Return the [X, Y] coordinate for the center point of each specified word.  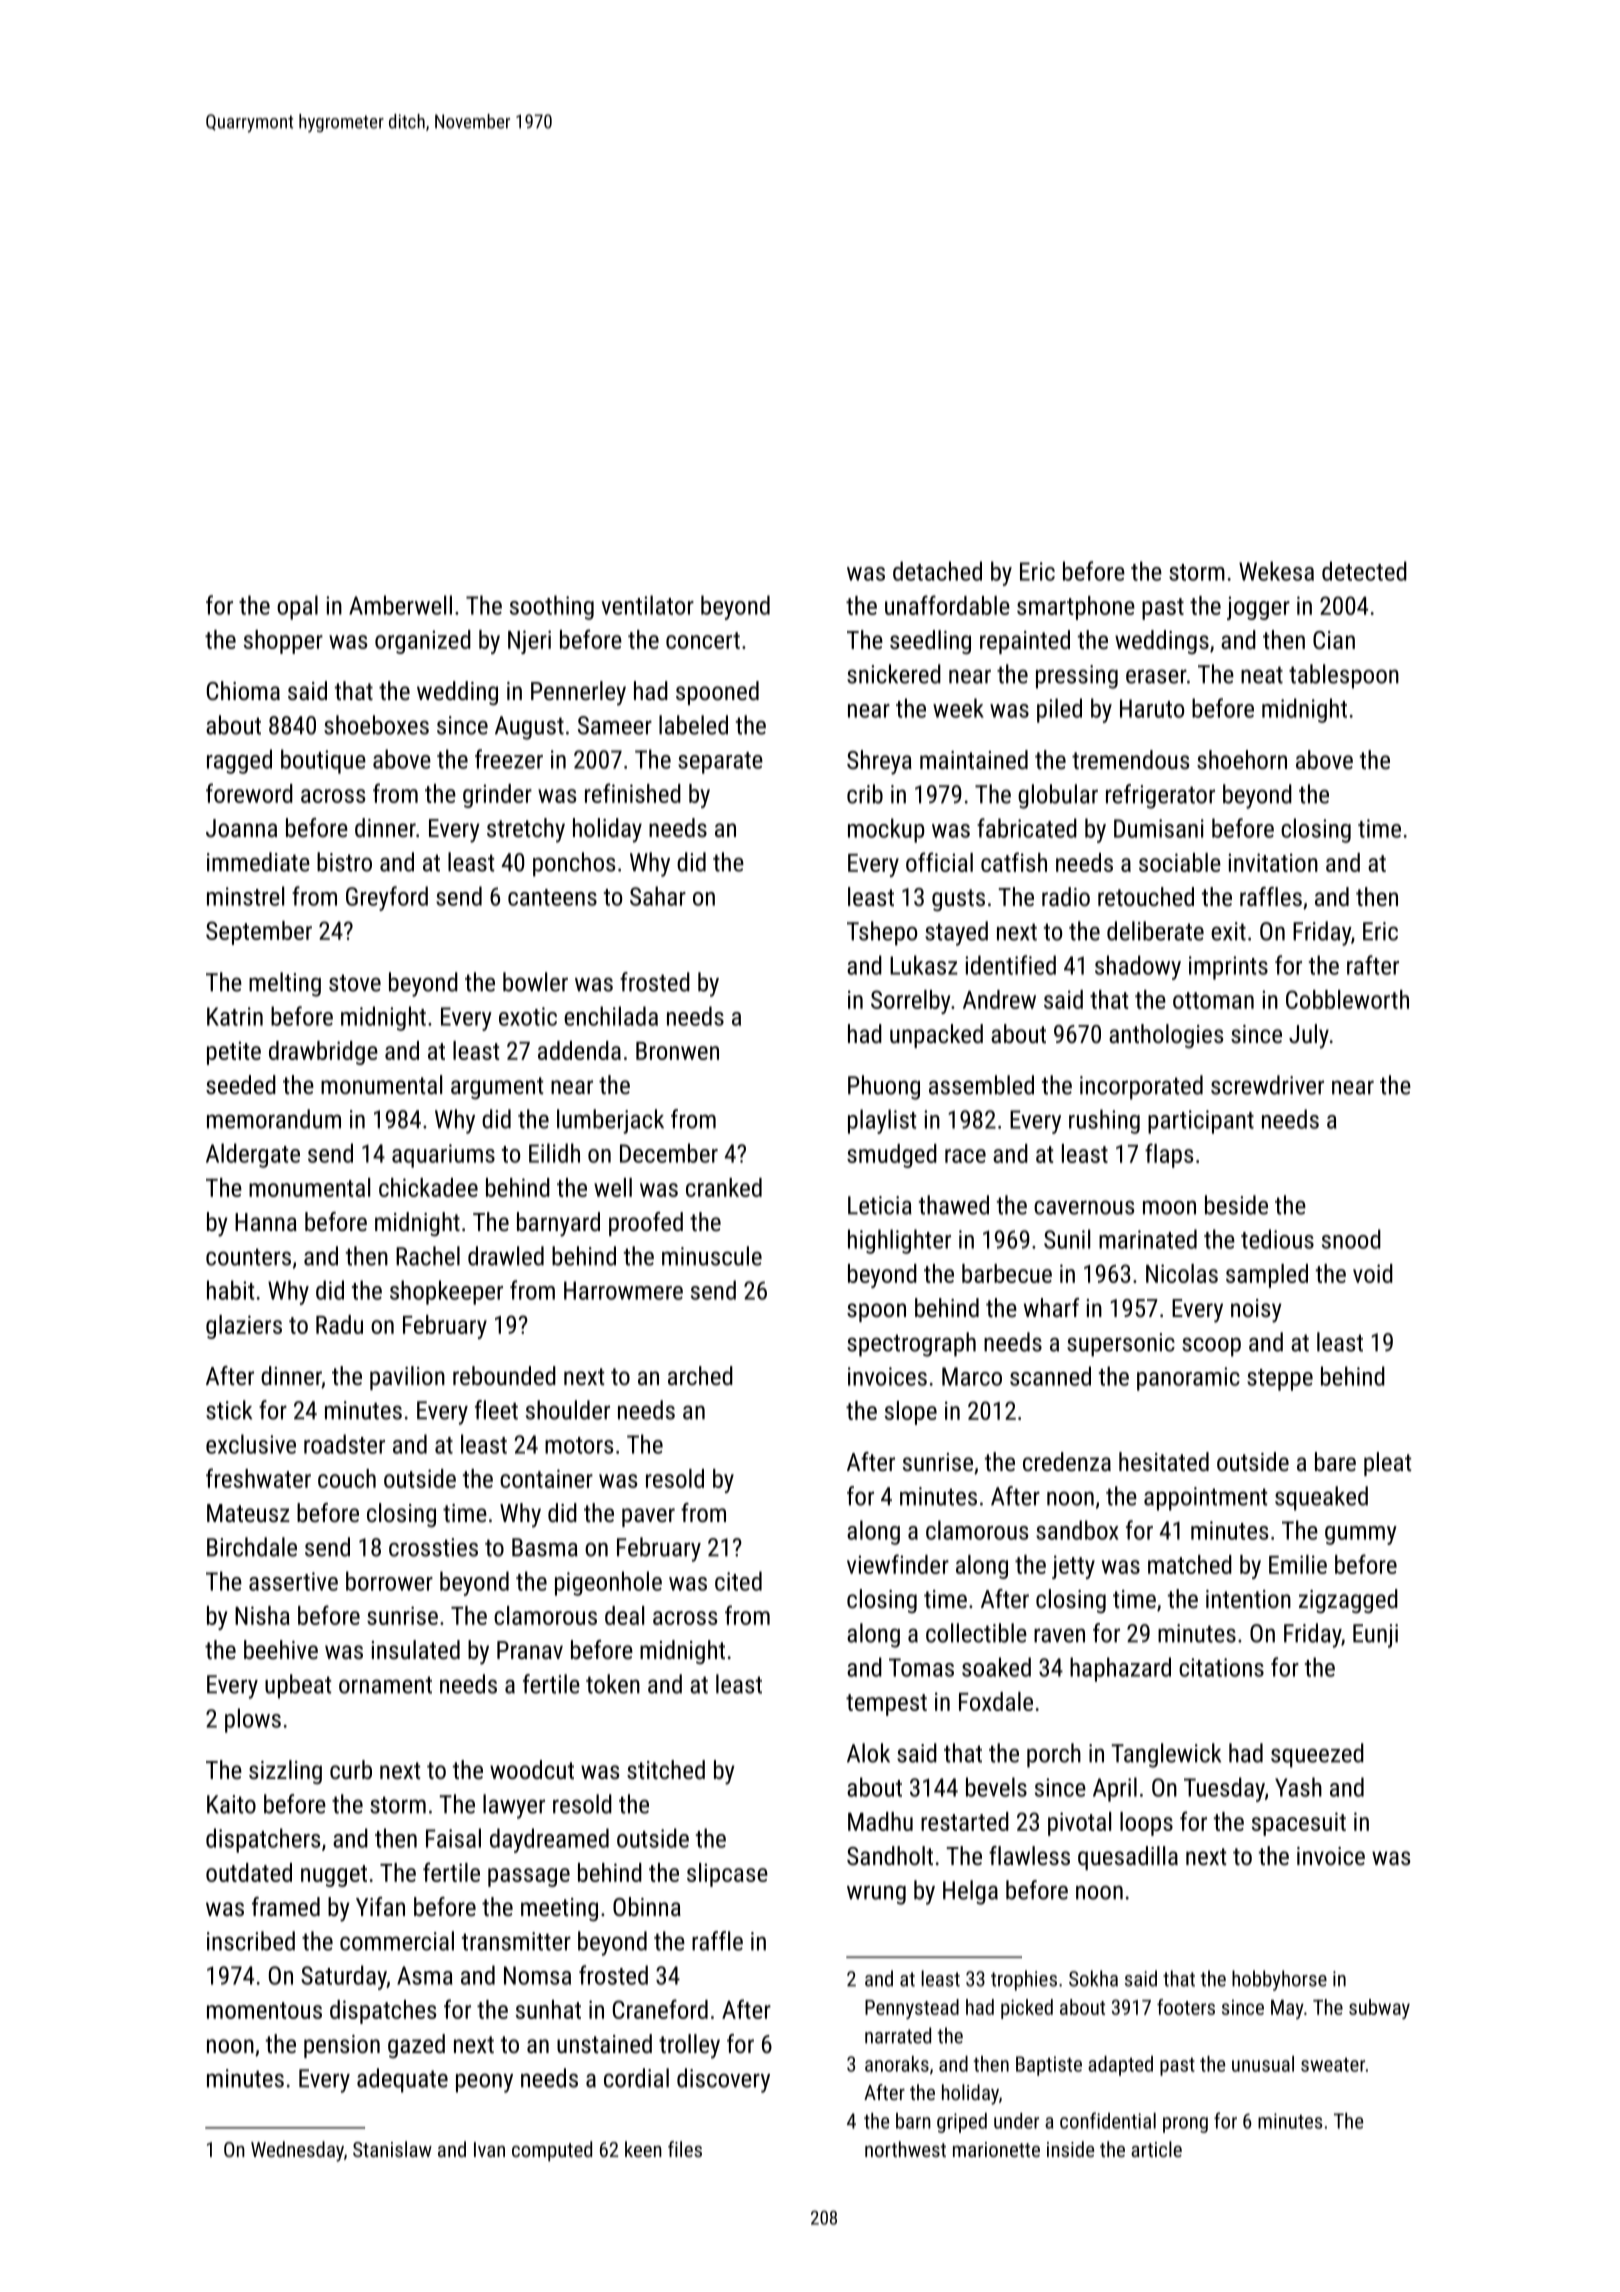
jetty [1073, 1567]
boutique [323, 761]
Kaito [231, 1804]
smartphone [1076, 608]
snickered [894, 674]
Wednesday [297, 2151]
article [1156, 2149]
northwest [905, 2149]
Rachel [428, 1256]
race [965, 1156]
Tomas [921, 1667]
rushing [1104, 1121]
